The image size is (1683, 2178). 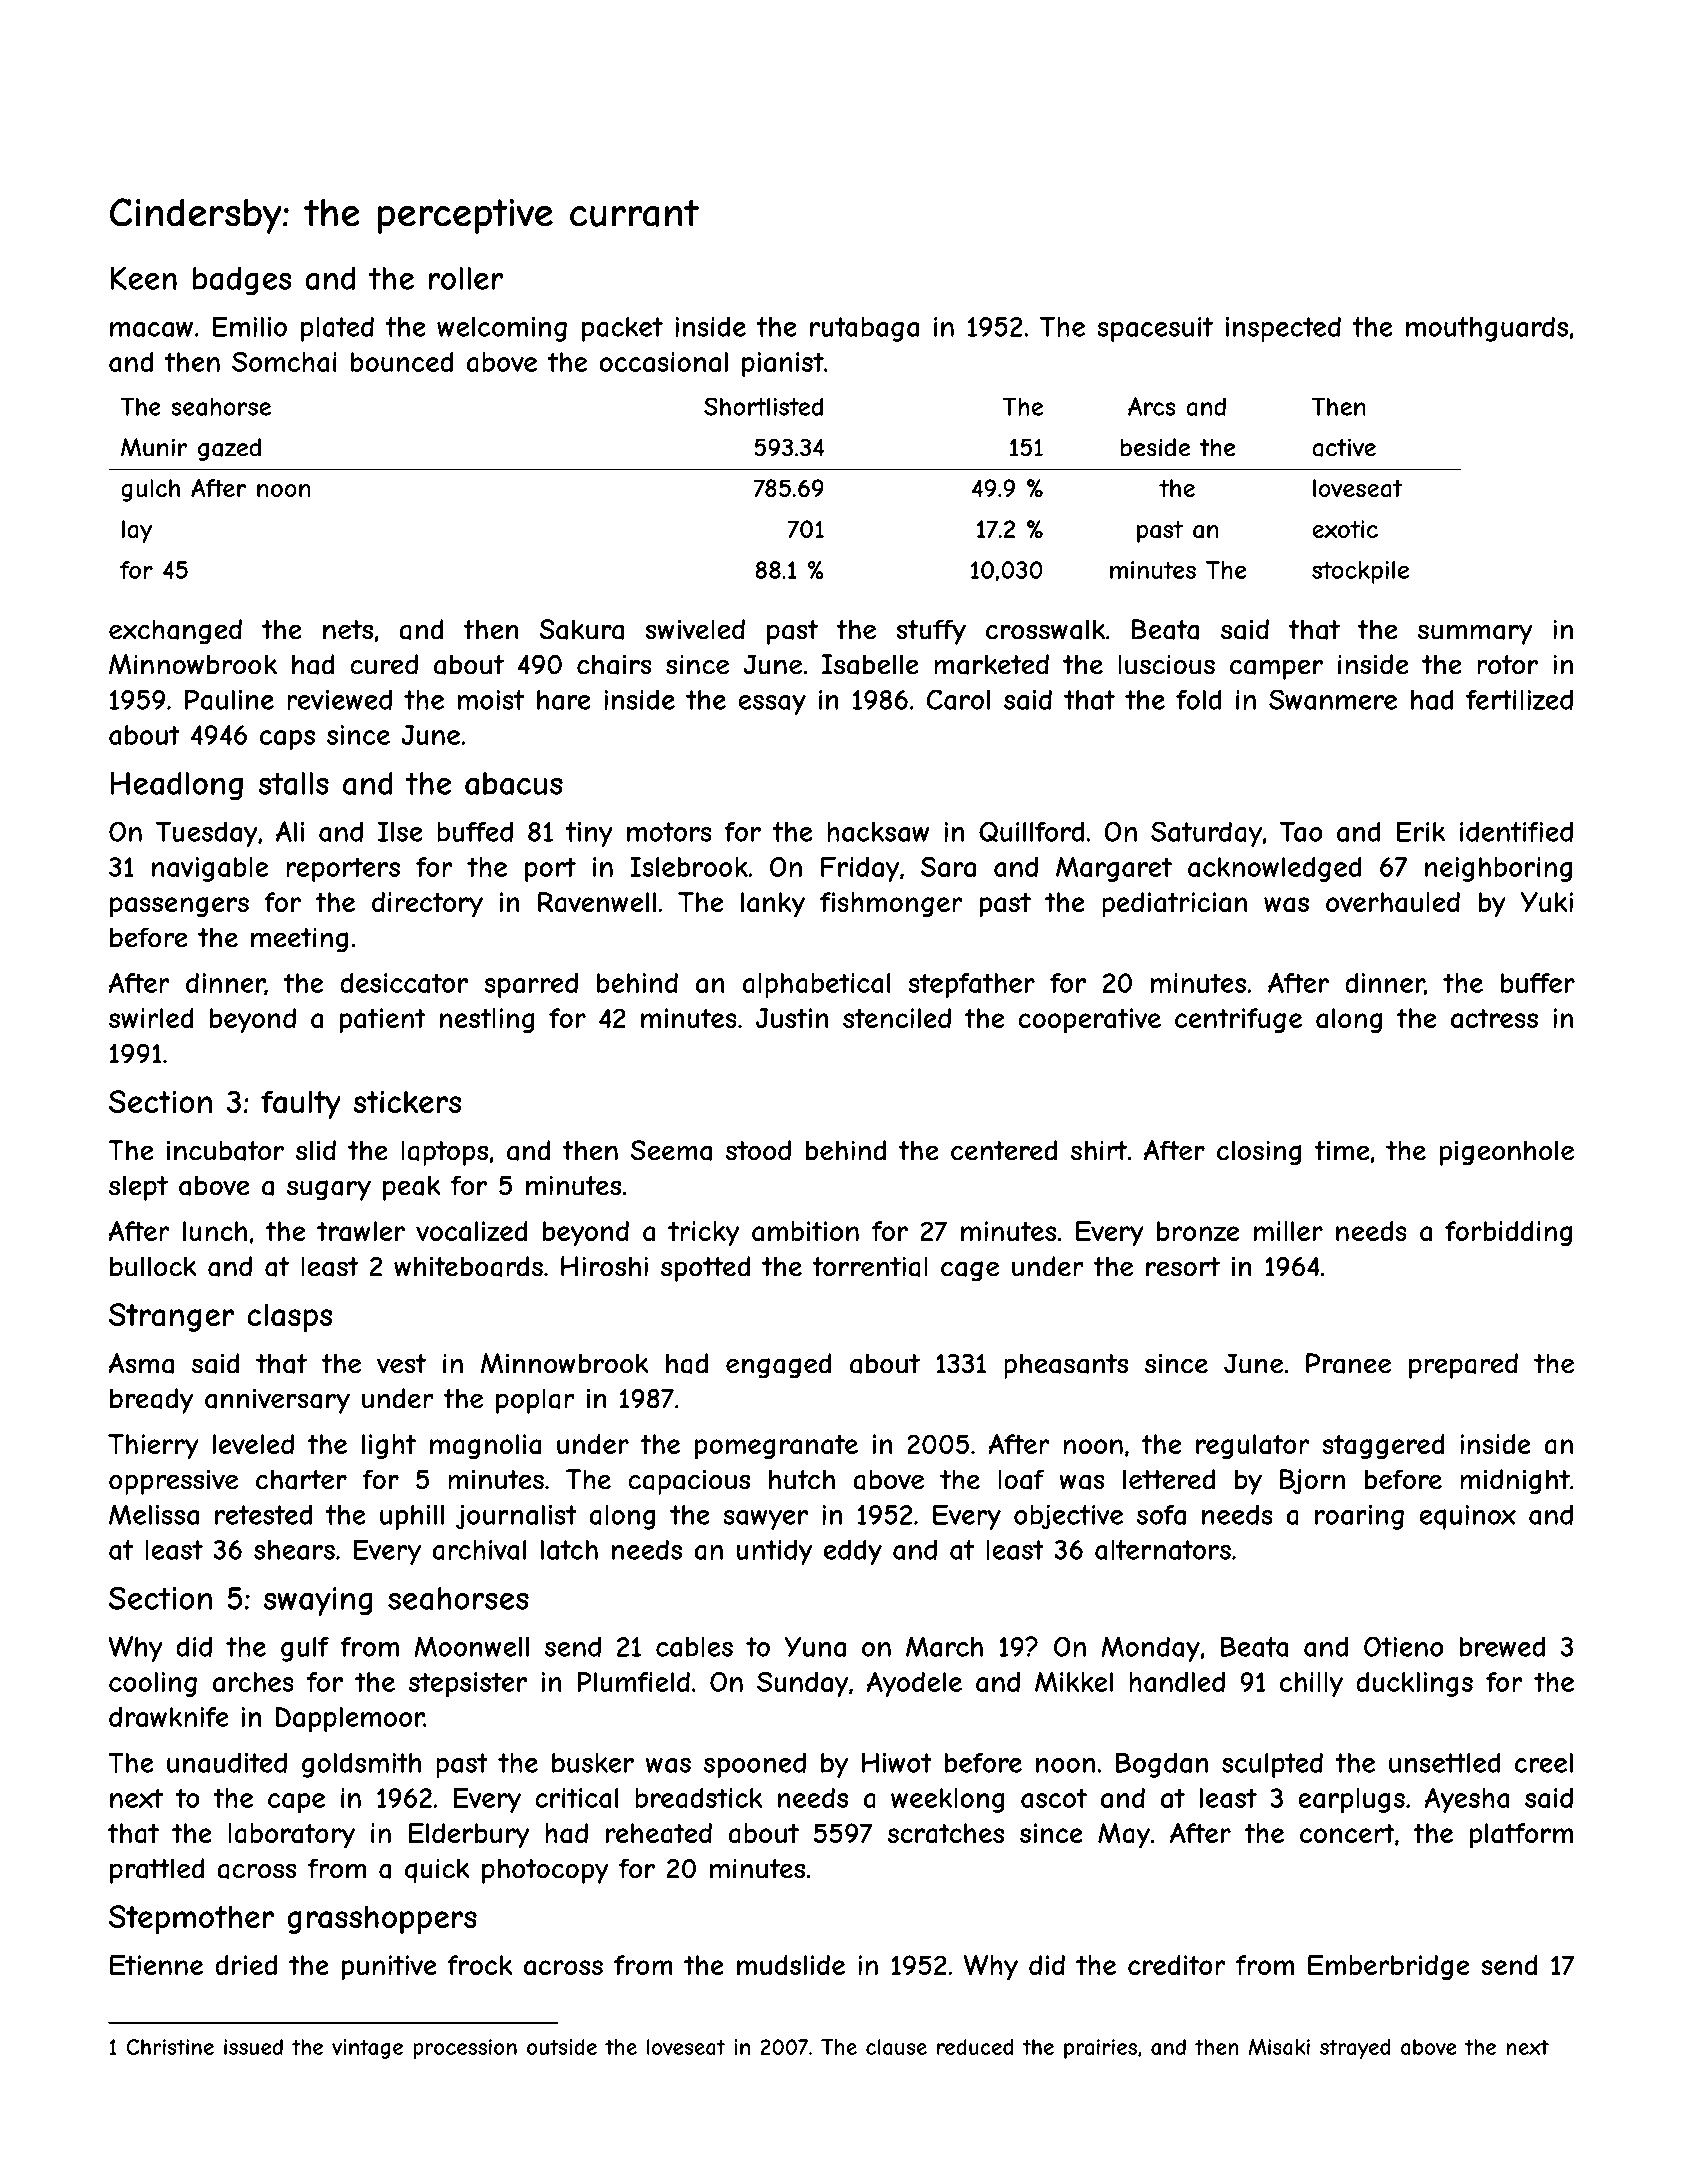 I want to click on badges, so click(x=242, y=281).
